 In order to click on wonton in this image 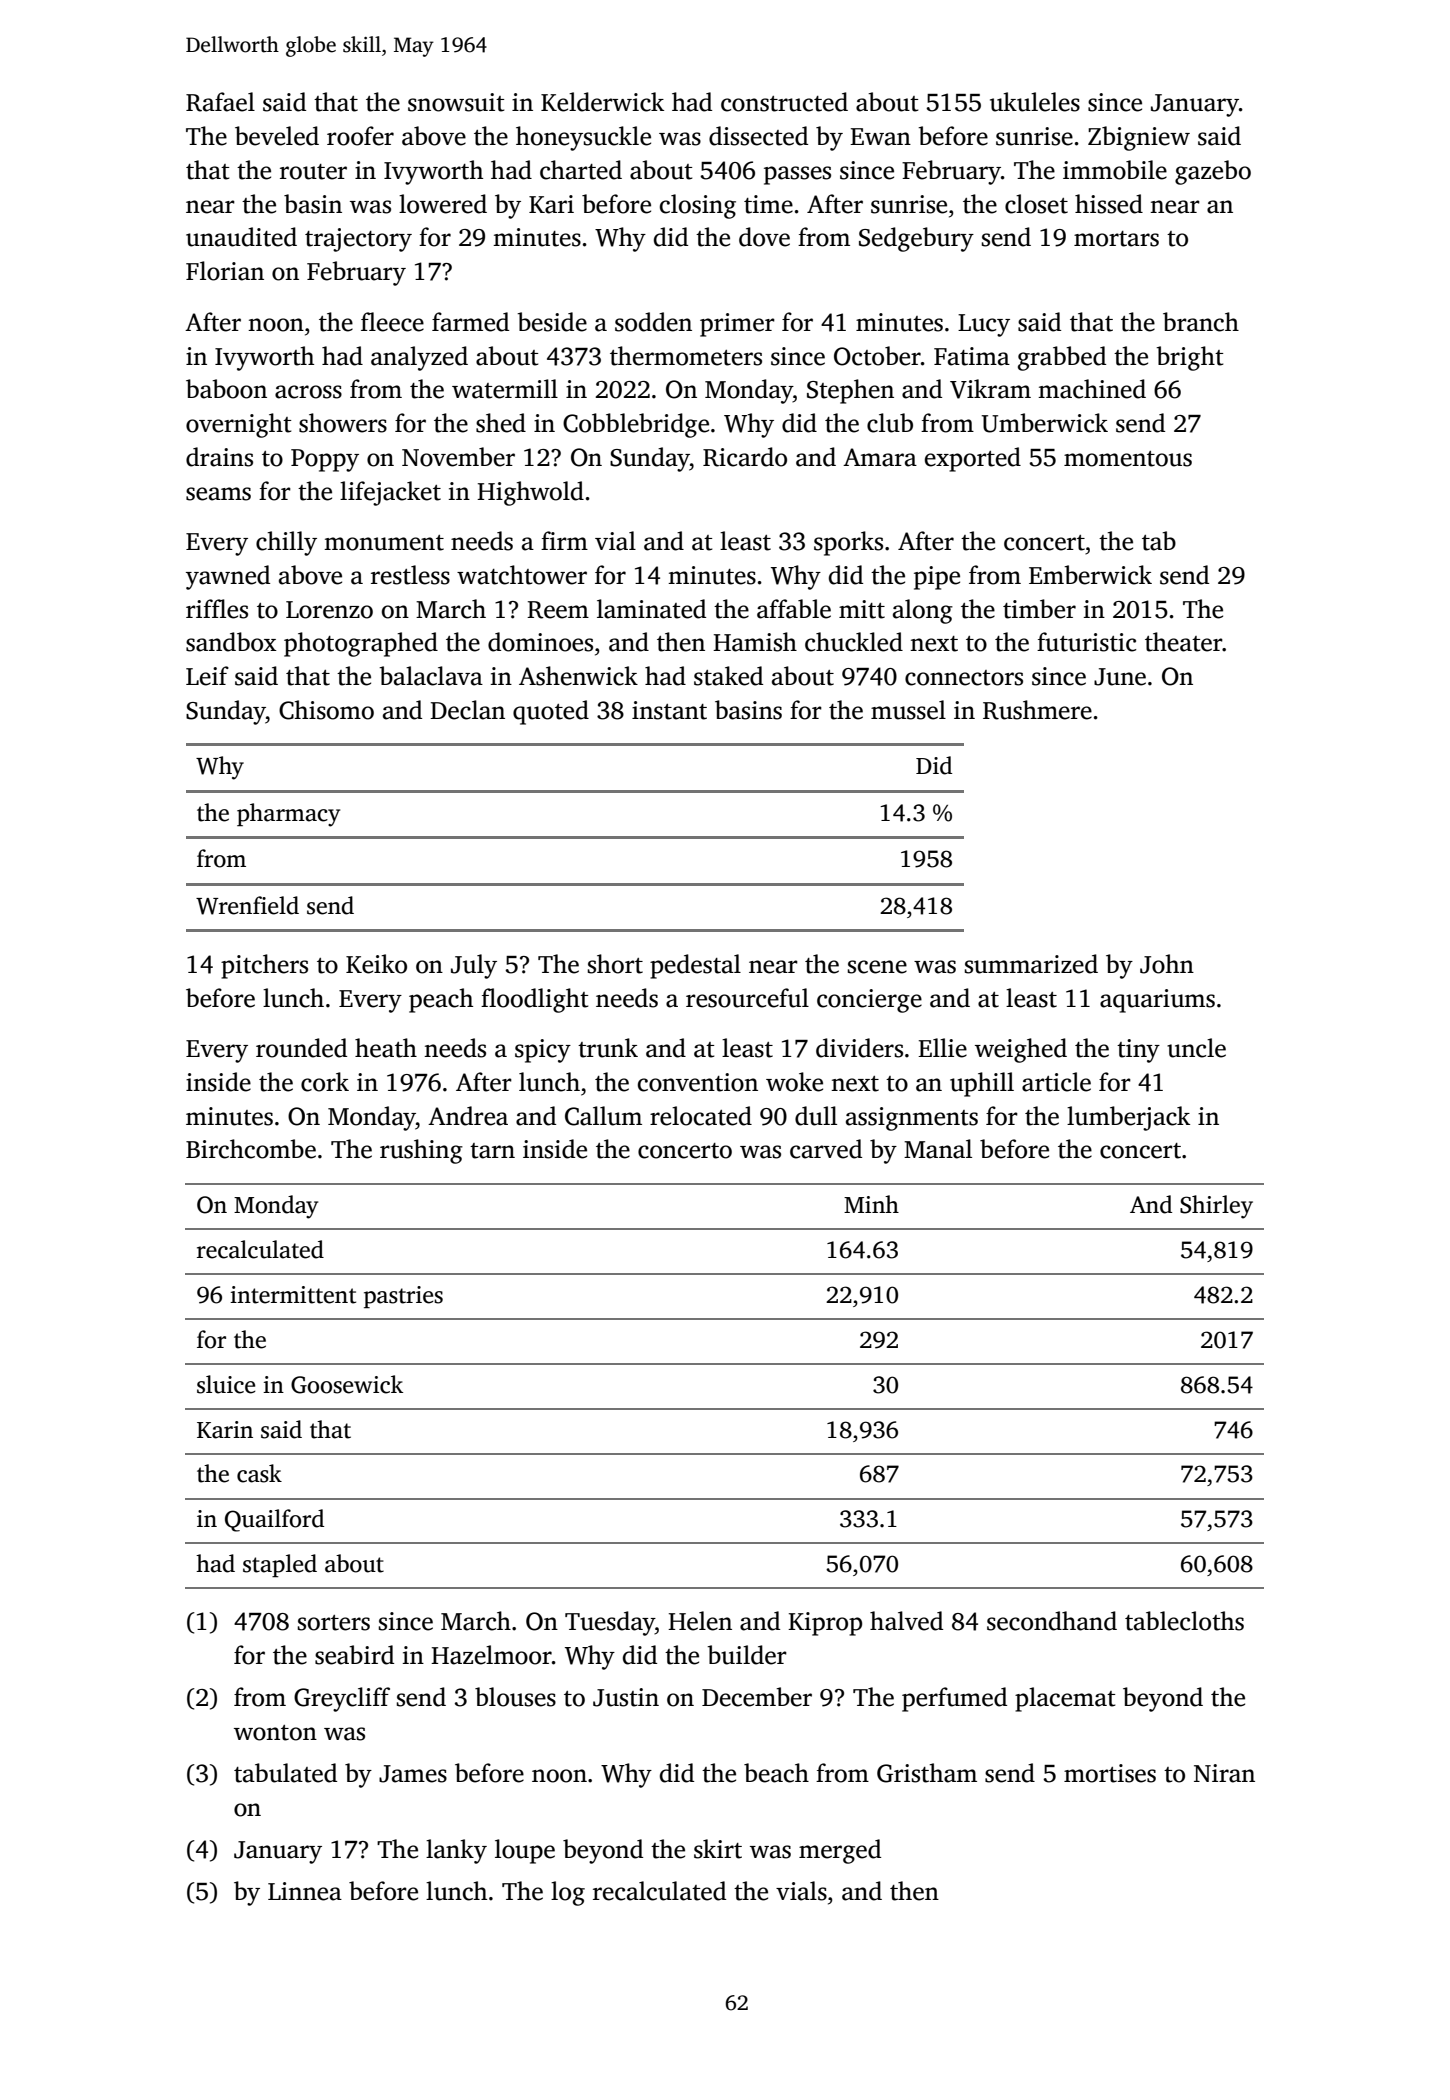, I will do `click(275, 1733)`.
